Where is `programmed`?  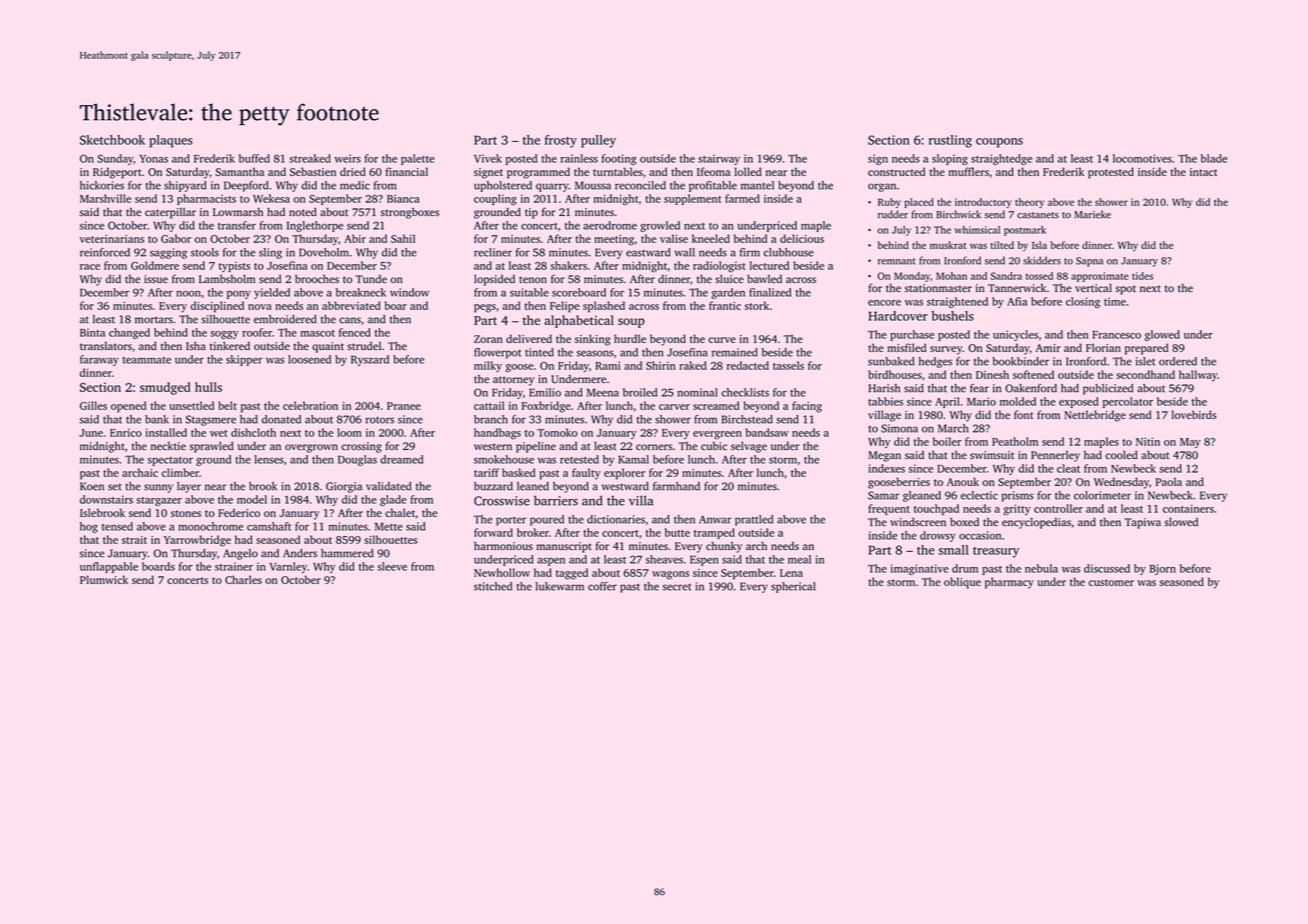
programmed is located at coordinates (538, 173).
